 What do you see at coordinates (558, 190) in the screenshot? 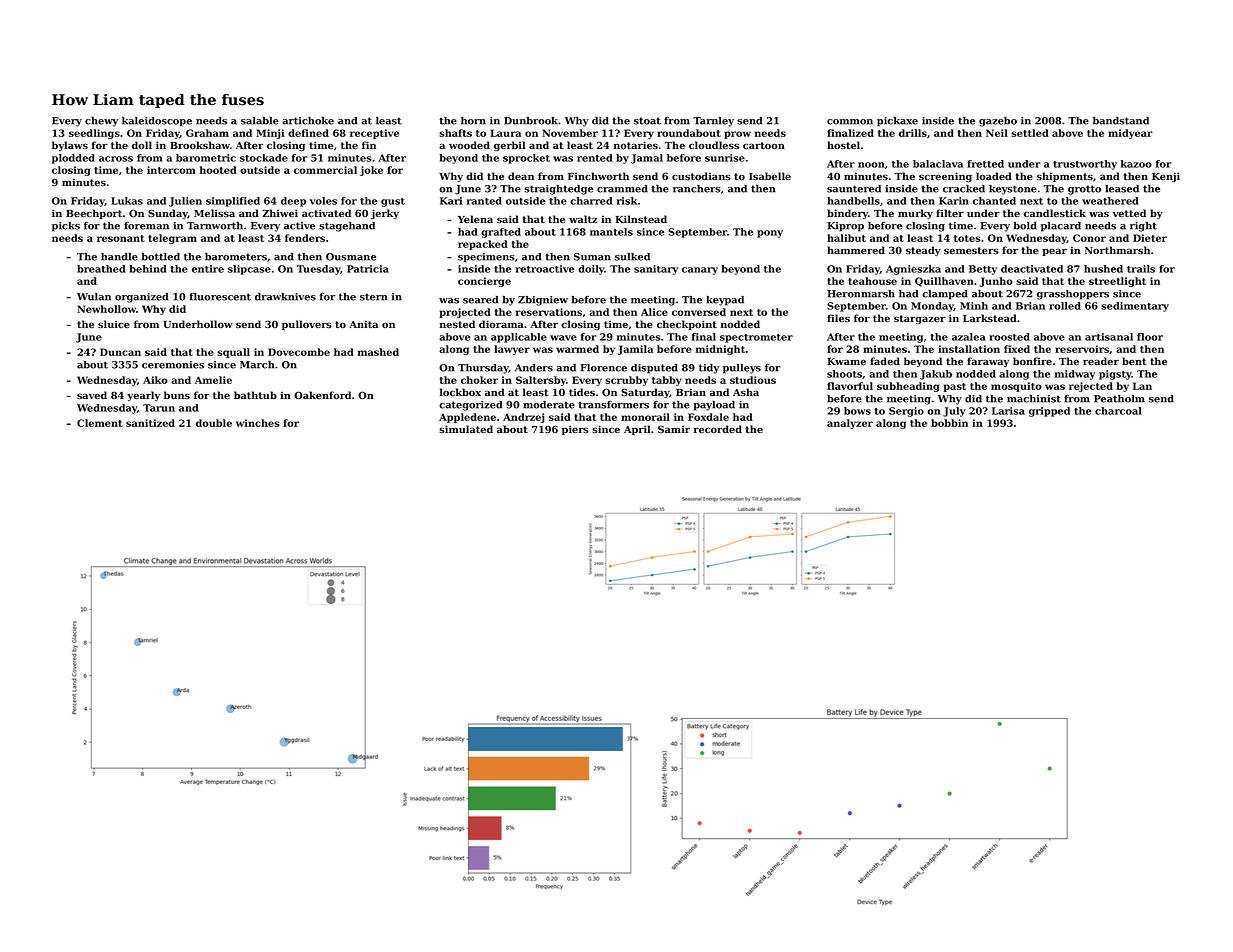
I see `straightedge` at bounding box center [558, 190].
